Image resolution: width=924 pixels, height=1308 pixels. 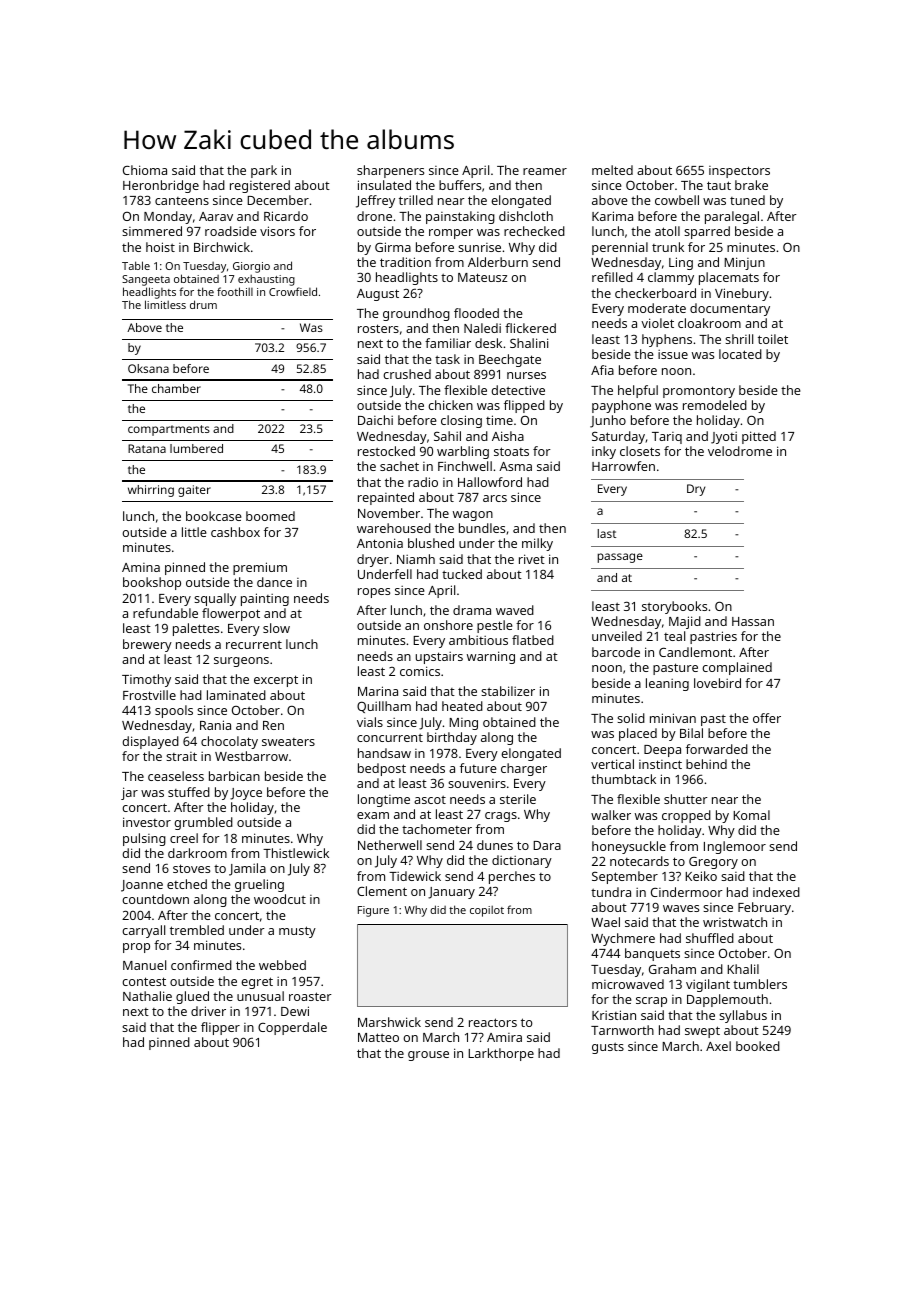 I want to click on offer, so click(x=767, y=718).
